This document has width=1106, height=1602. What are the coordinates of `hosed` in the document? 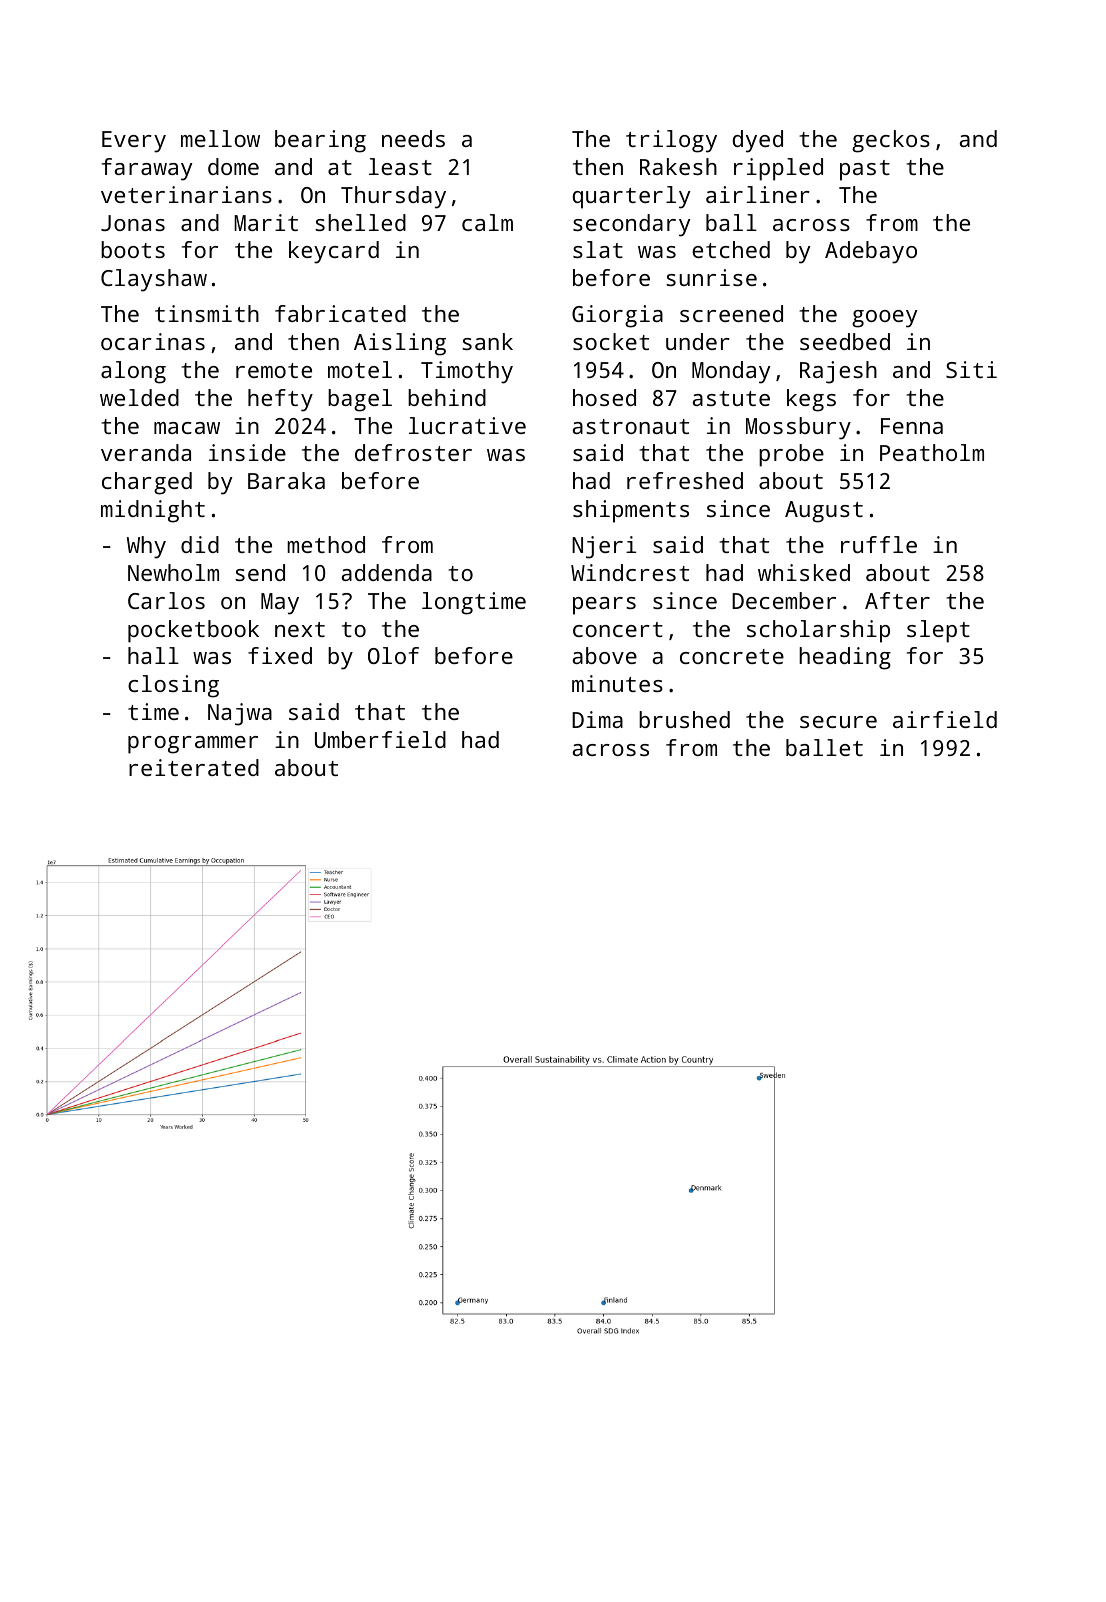 It's located at (604, 397).
